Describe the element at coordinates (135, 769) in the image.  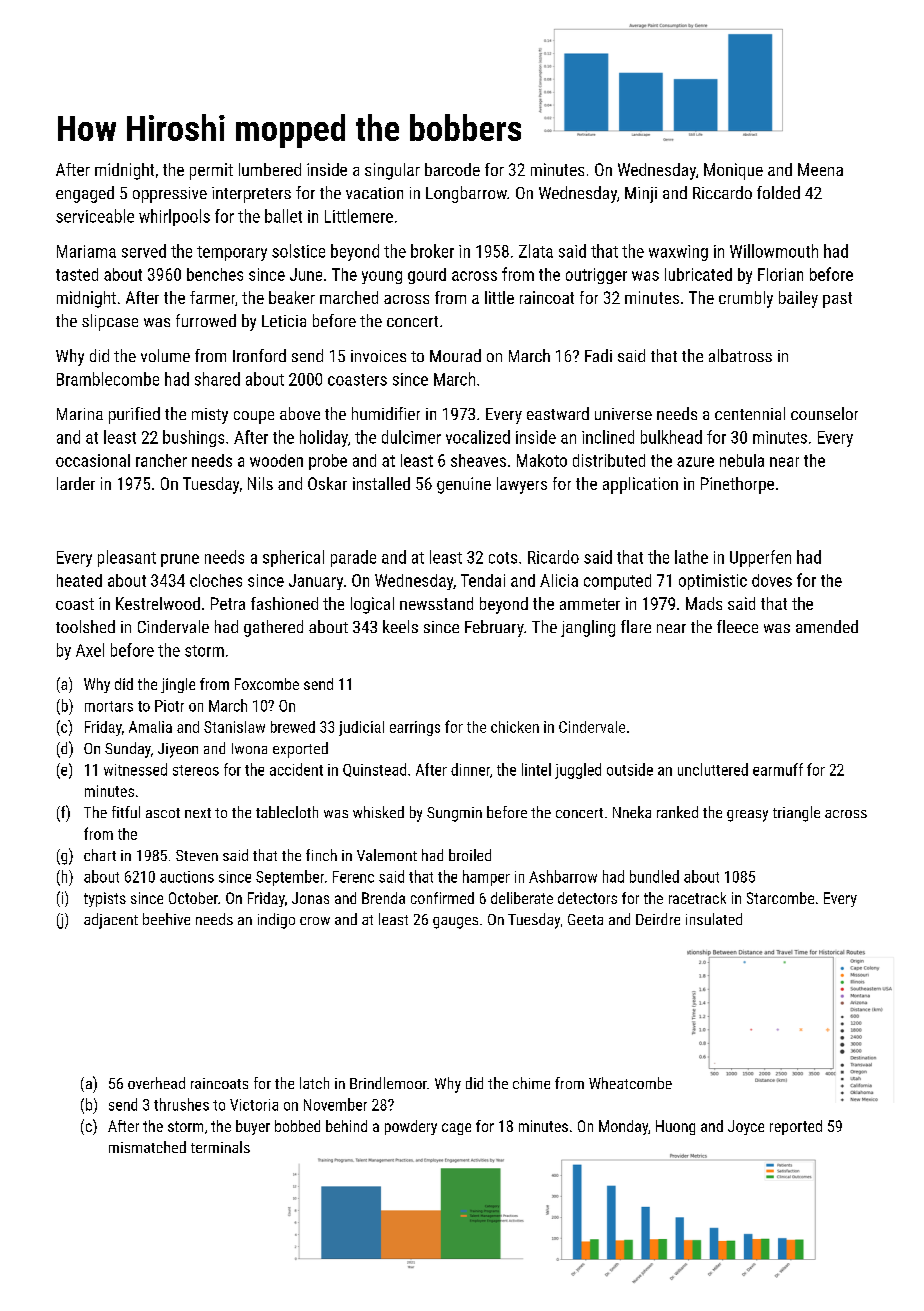
I see `witnessed` at that location.
